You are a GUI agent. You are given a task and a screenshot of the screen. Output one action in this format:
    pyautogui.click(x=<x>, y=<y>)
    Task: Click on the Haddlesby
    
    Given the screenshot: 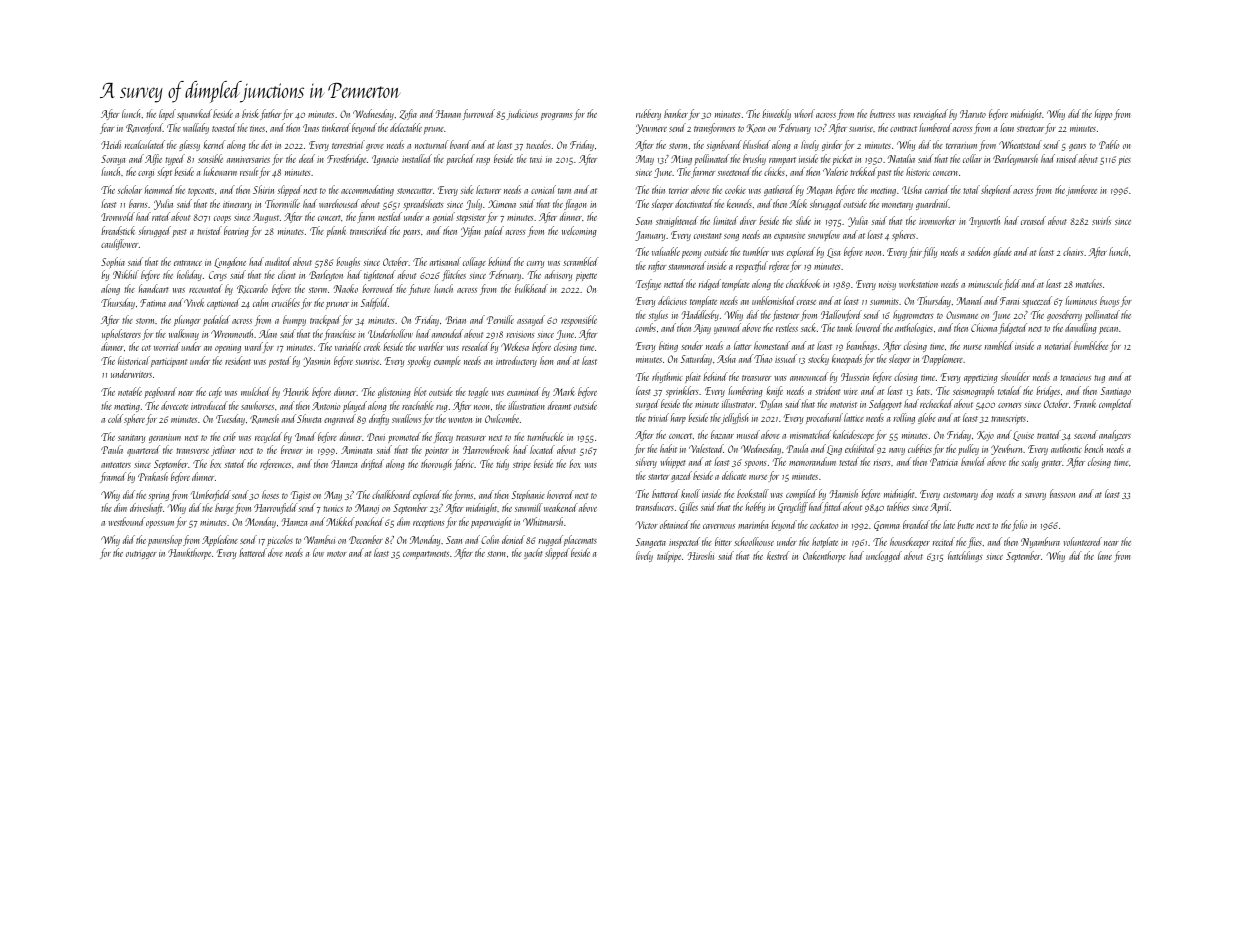 What is the action you would take?
    pyautogui.click(x=700, y=315)
